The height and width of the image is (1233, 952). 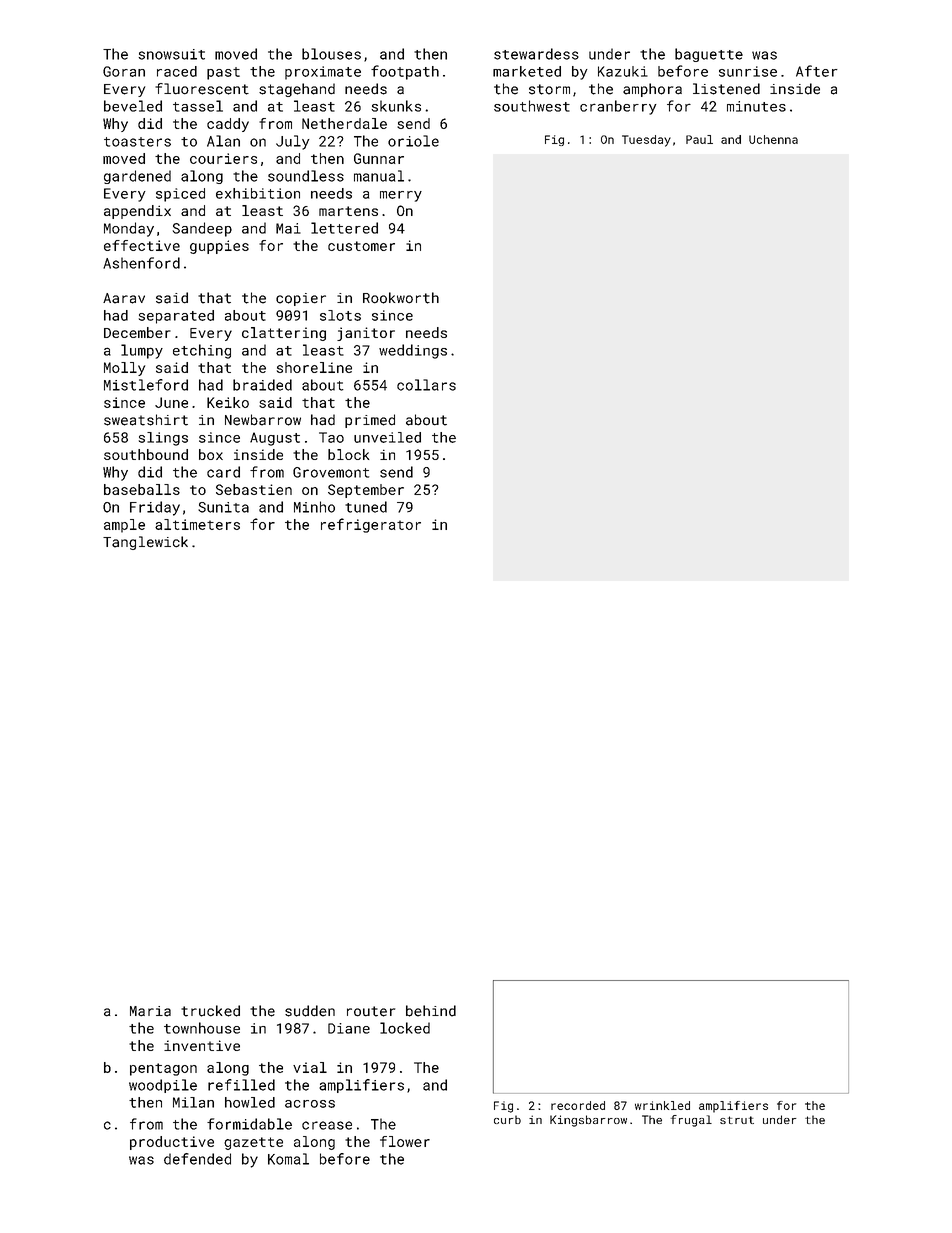 What do you see at coordinates (172, 1143) in the image?
I see `productive` at bounding box center [172, 1143].
